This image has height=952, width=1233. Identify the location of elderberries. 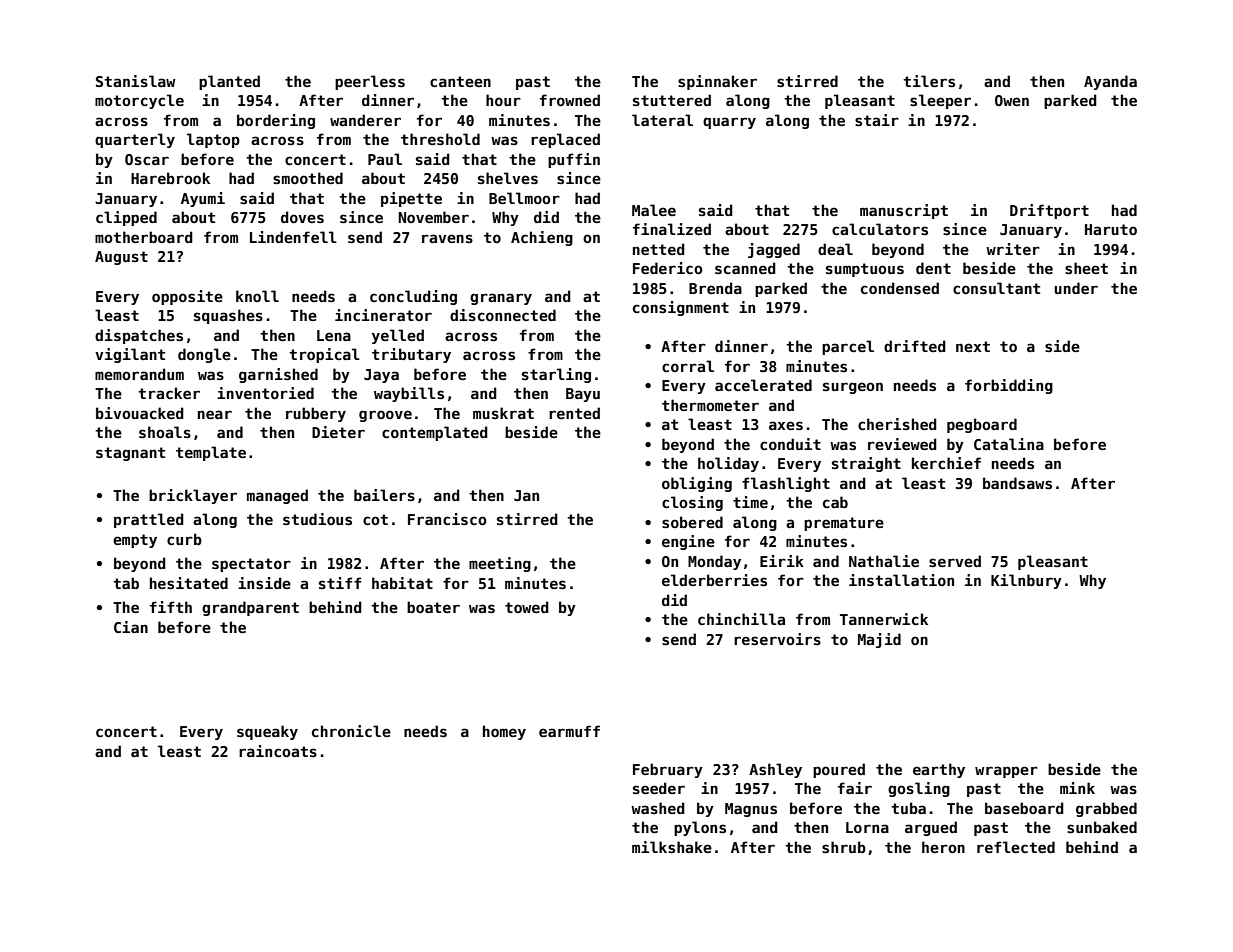
(714, 580).
